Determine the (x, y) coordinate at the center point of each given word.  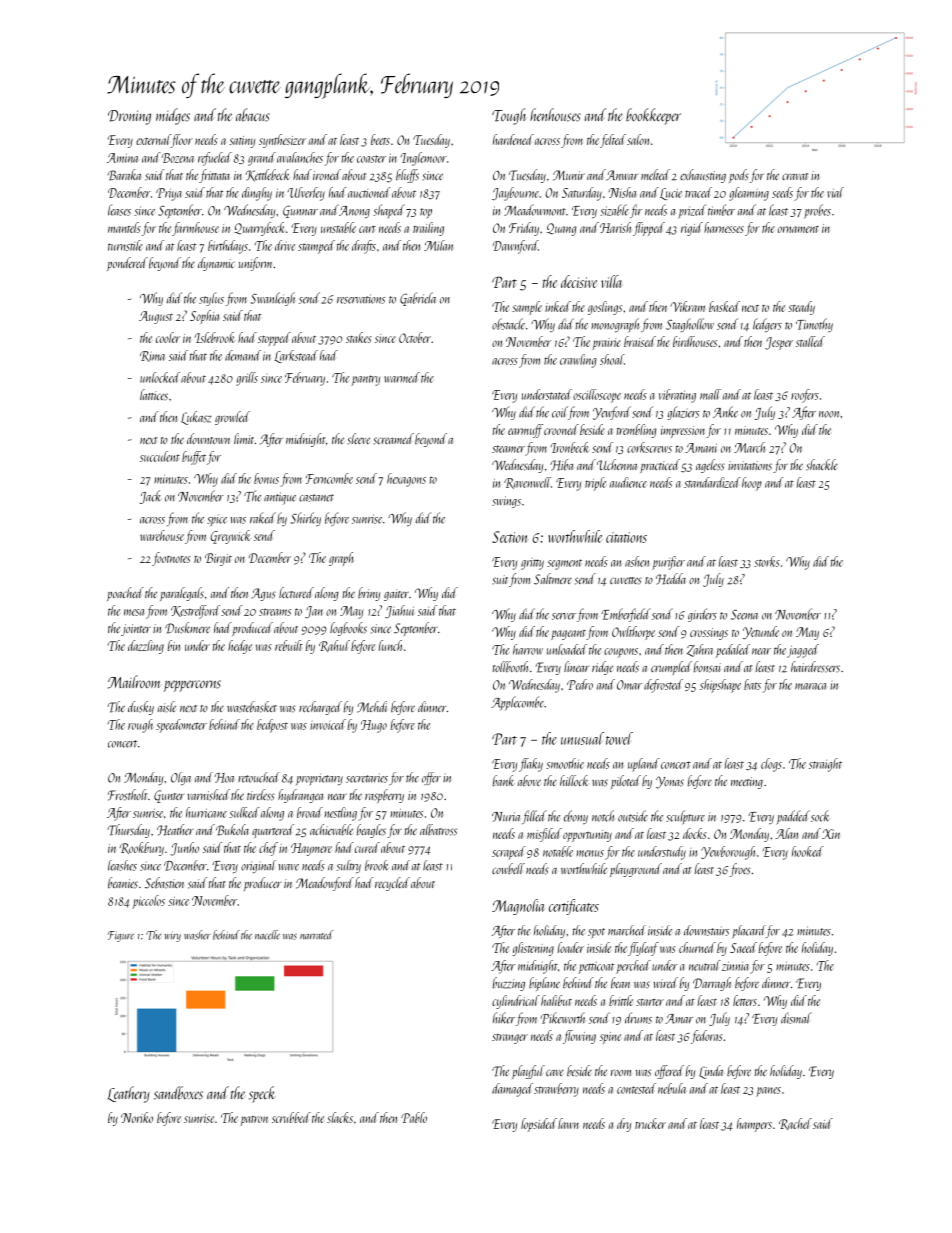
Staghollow (690, 325)
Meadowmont (535, 210)
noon (830, 414)
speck (262, 1094)
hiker (504, 1018)
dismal (796, 1018)
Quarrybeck (259, 229)
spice (217, 520)
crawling (578, 361)
